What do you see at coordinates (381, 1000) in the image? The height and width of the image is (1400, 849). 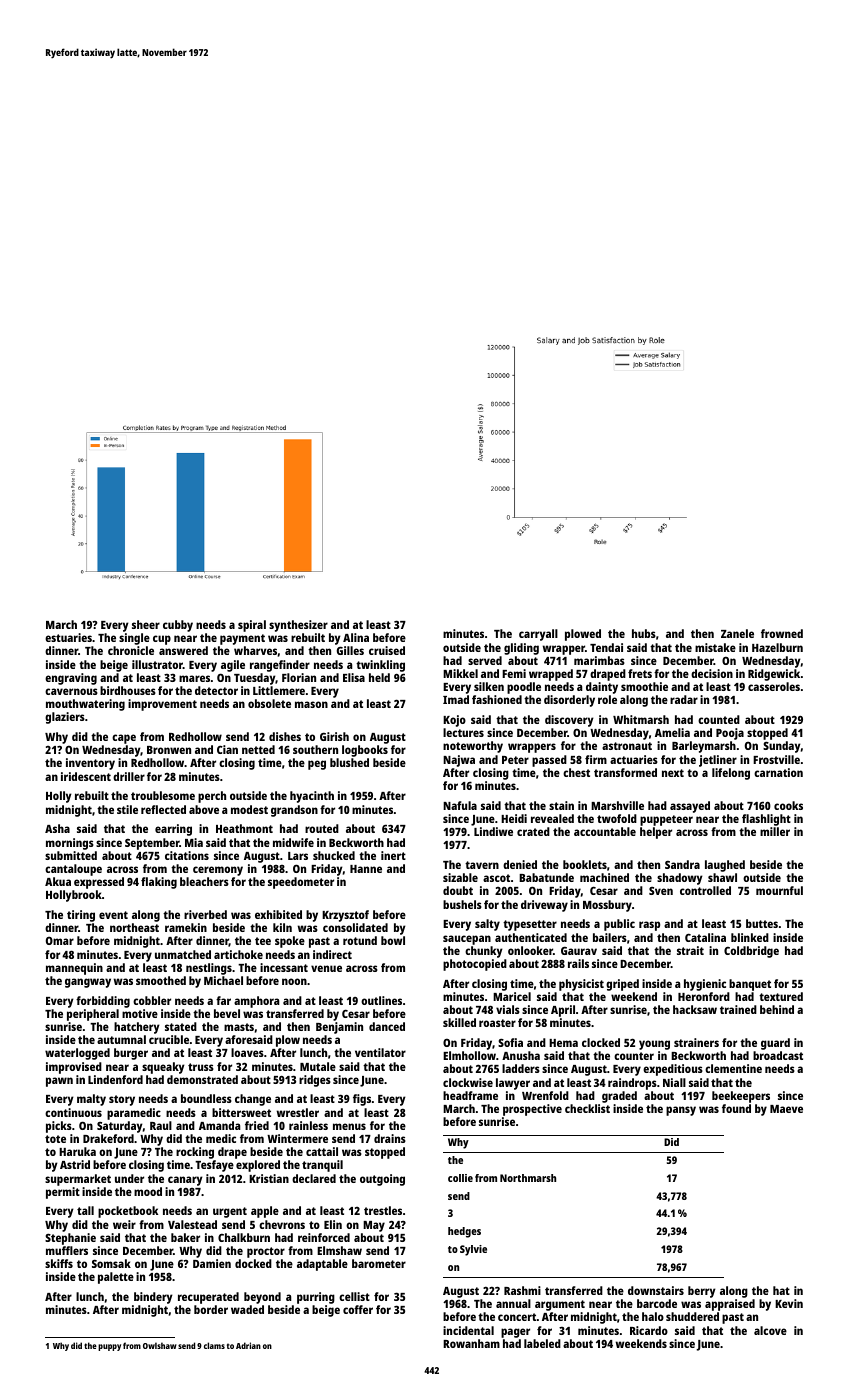 I see `outlines` at bounding box center [381, 1000].
